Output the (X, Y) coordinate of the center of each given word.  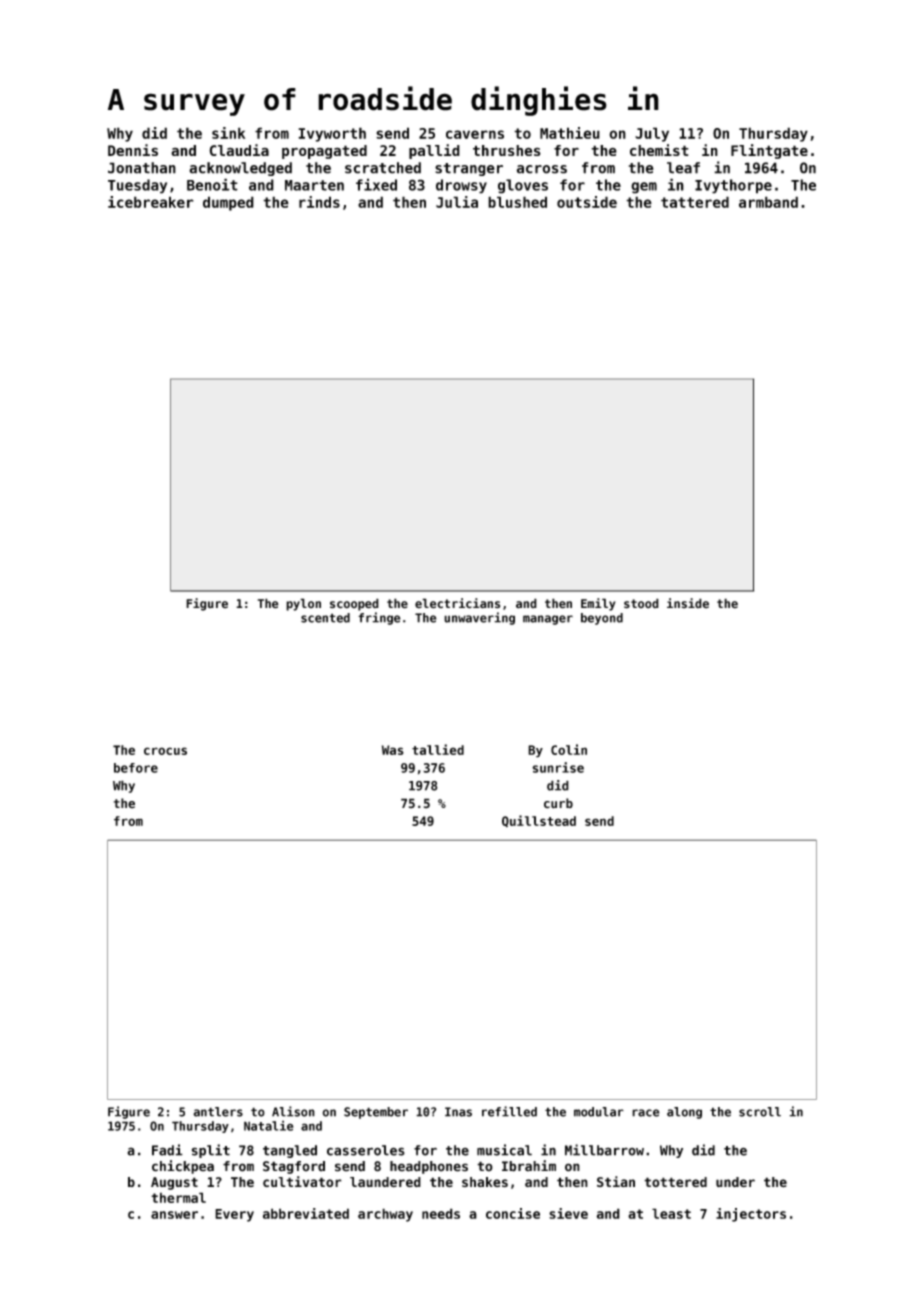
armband (768, 202)
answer (174, 1215)
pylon (303, 604)
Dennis (133, 150)
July (652, 134)
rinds (319, 202)
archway (385, 1215)
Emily (598, 604)
